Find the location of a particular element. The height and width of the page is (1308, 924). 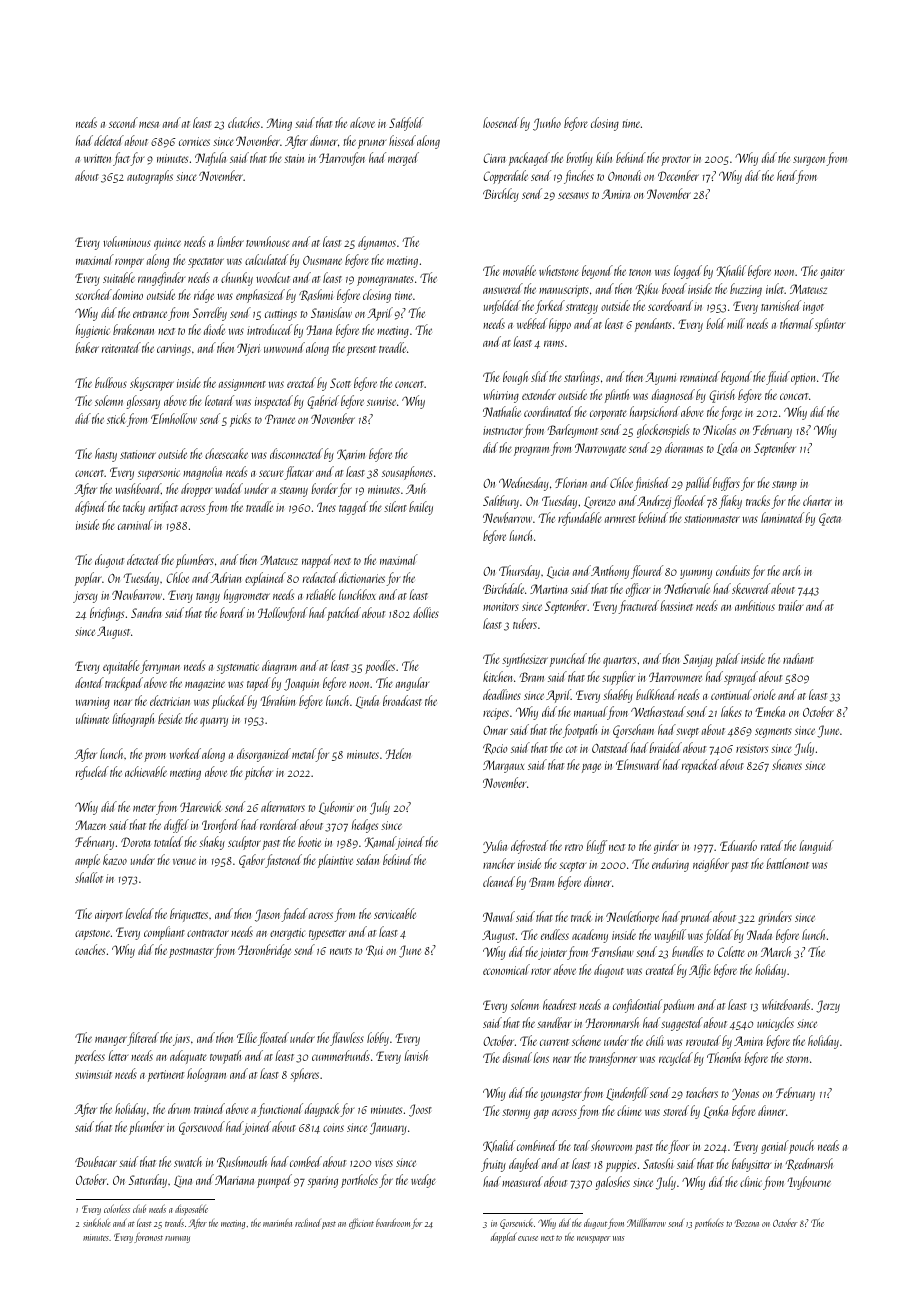

clutches is located at coordinates (244, 122).
